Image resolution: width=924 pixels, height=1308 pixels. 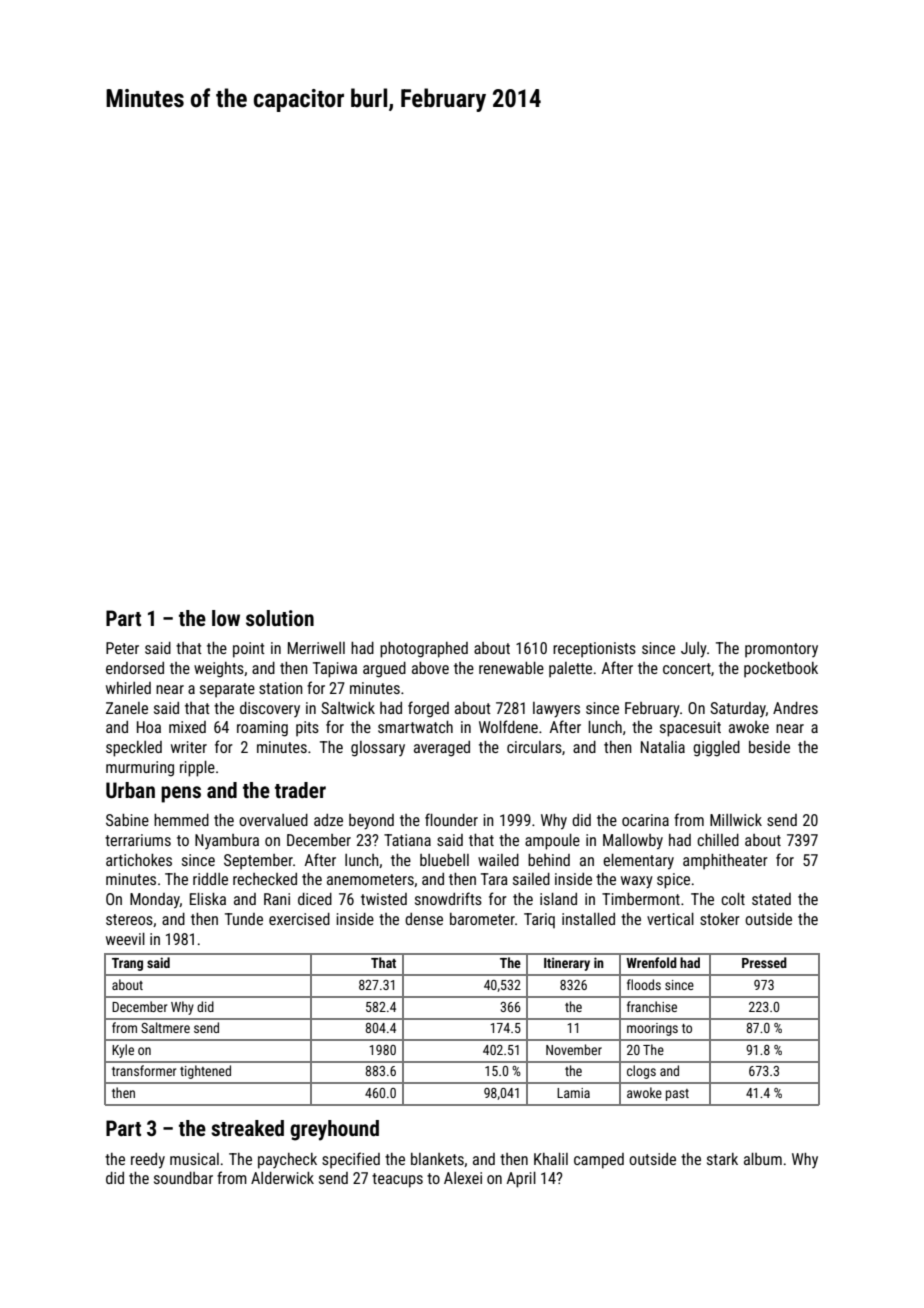 What do you see at coordinates (280, 618) in the image?
I see `solution` at bounding box center [280, 618].
